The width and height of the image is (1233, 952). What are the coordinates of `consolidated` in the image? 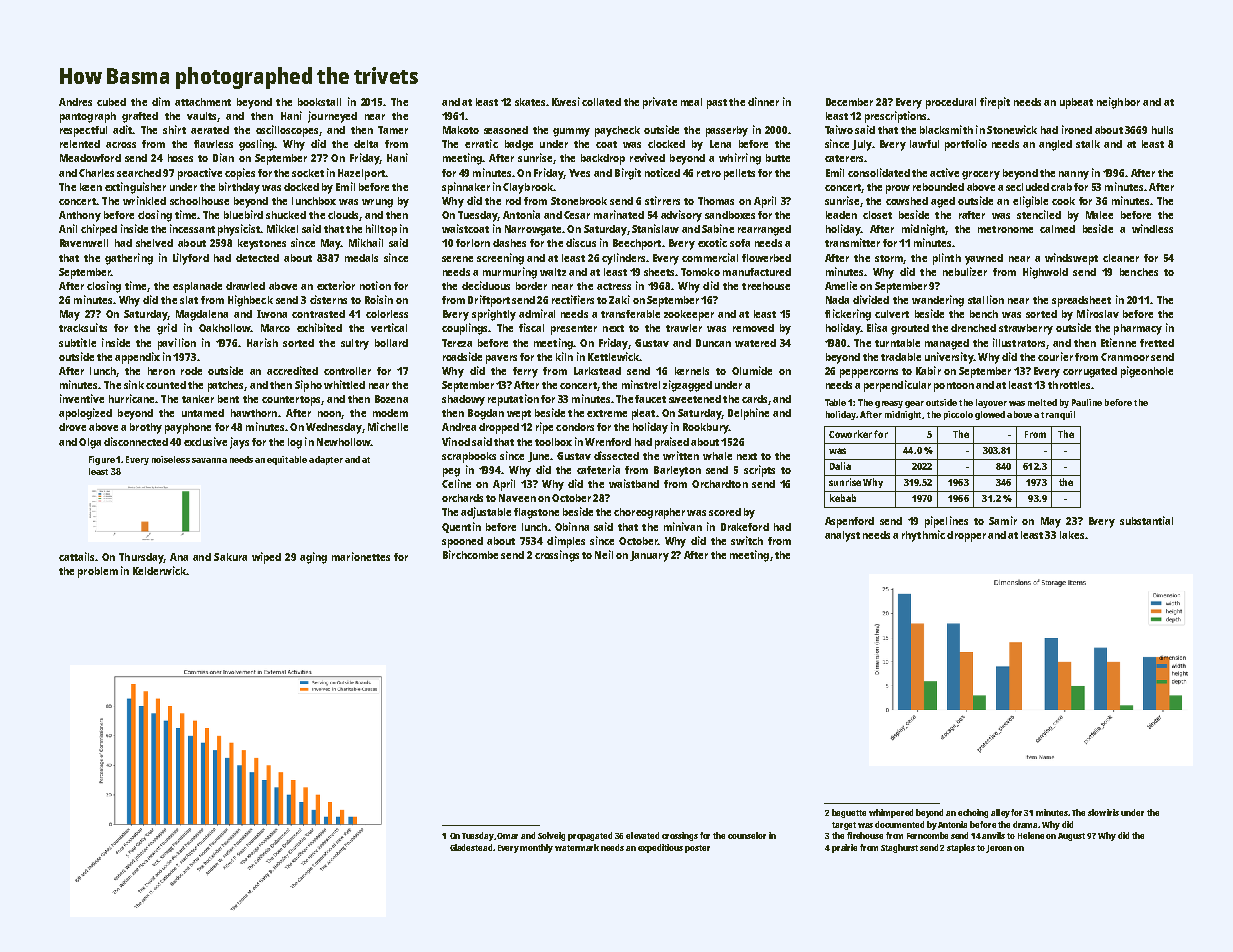 It's located at (879, 172).
